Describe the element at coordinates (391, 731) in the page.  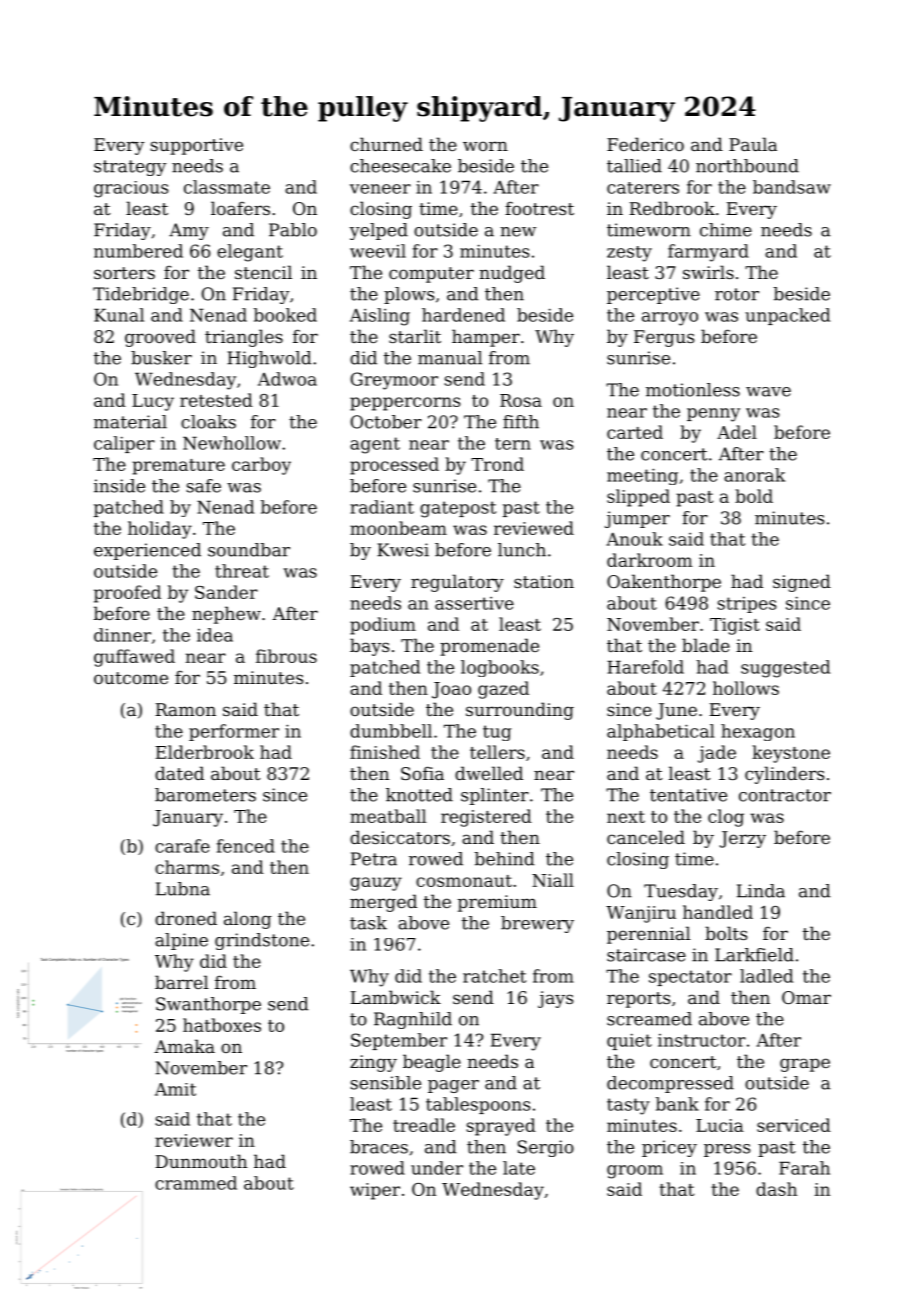
I see `dumbbell` at that location.
